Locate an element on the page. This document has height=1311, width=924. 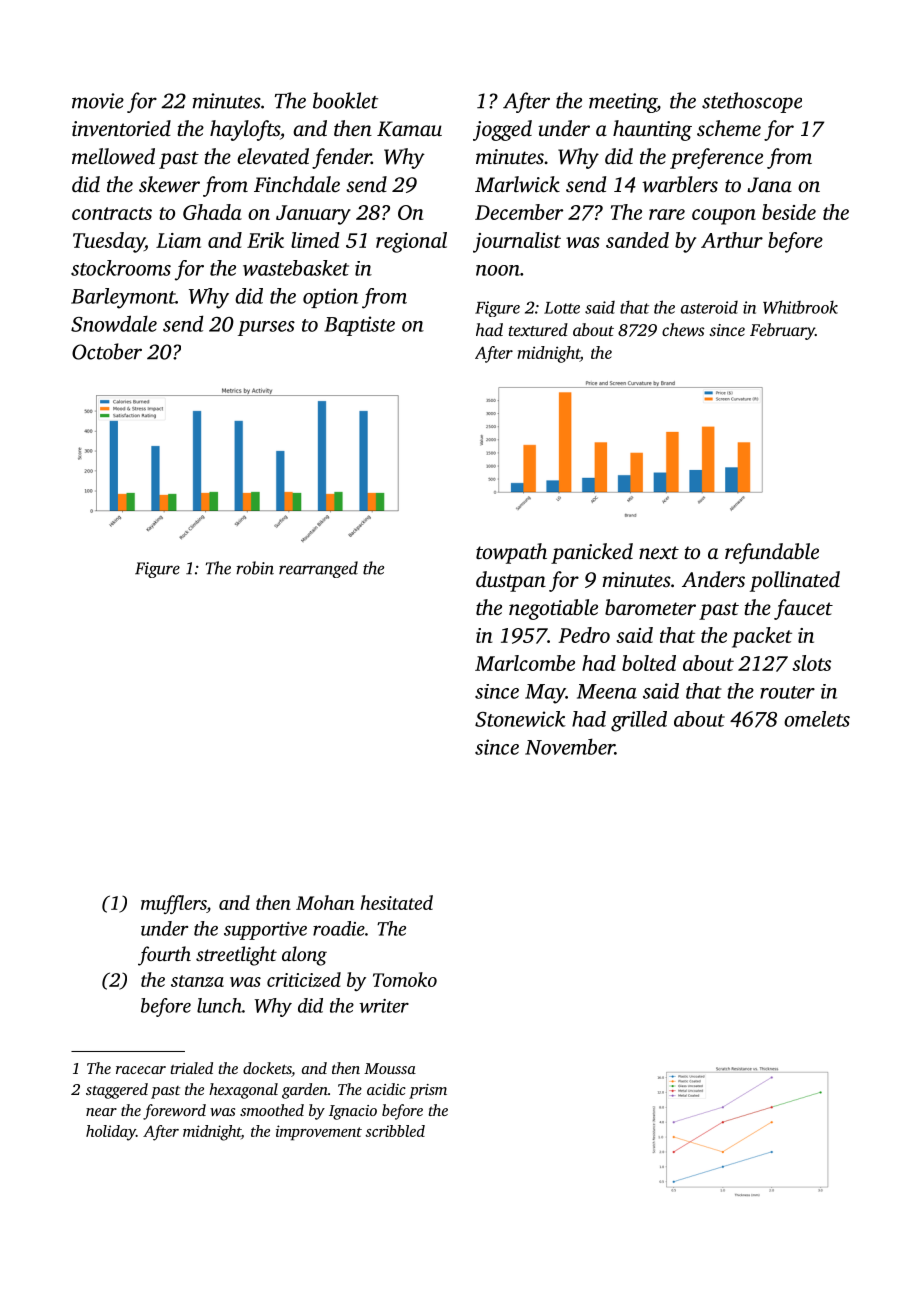
towpath is located at coordinates (511, 553).
